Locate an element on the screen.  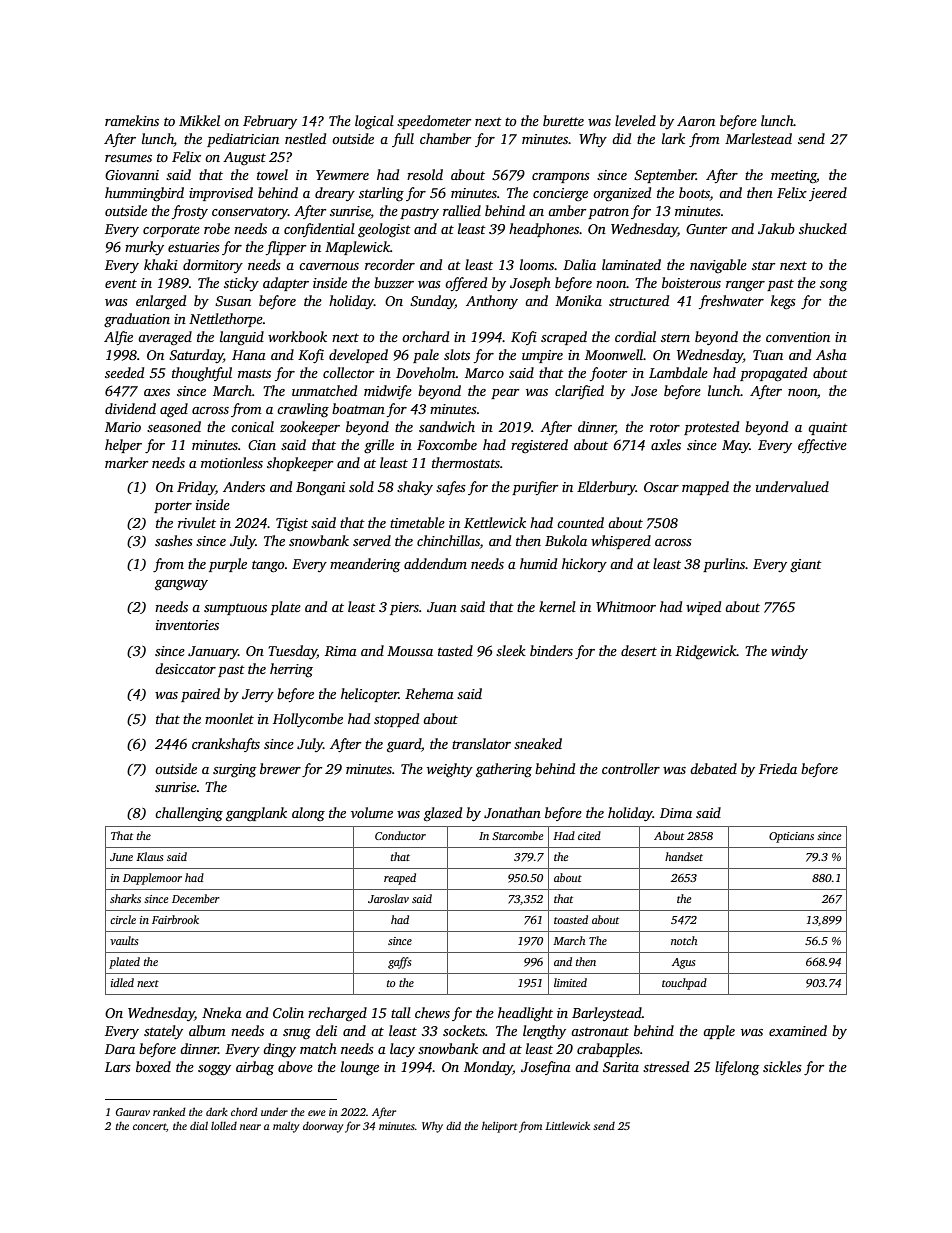
scraped is located at coordinates (564, 338).
